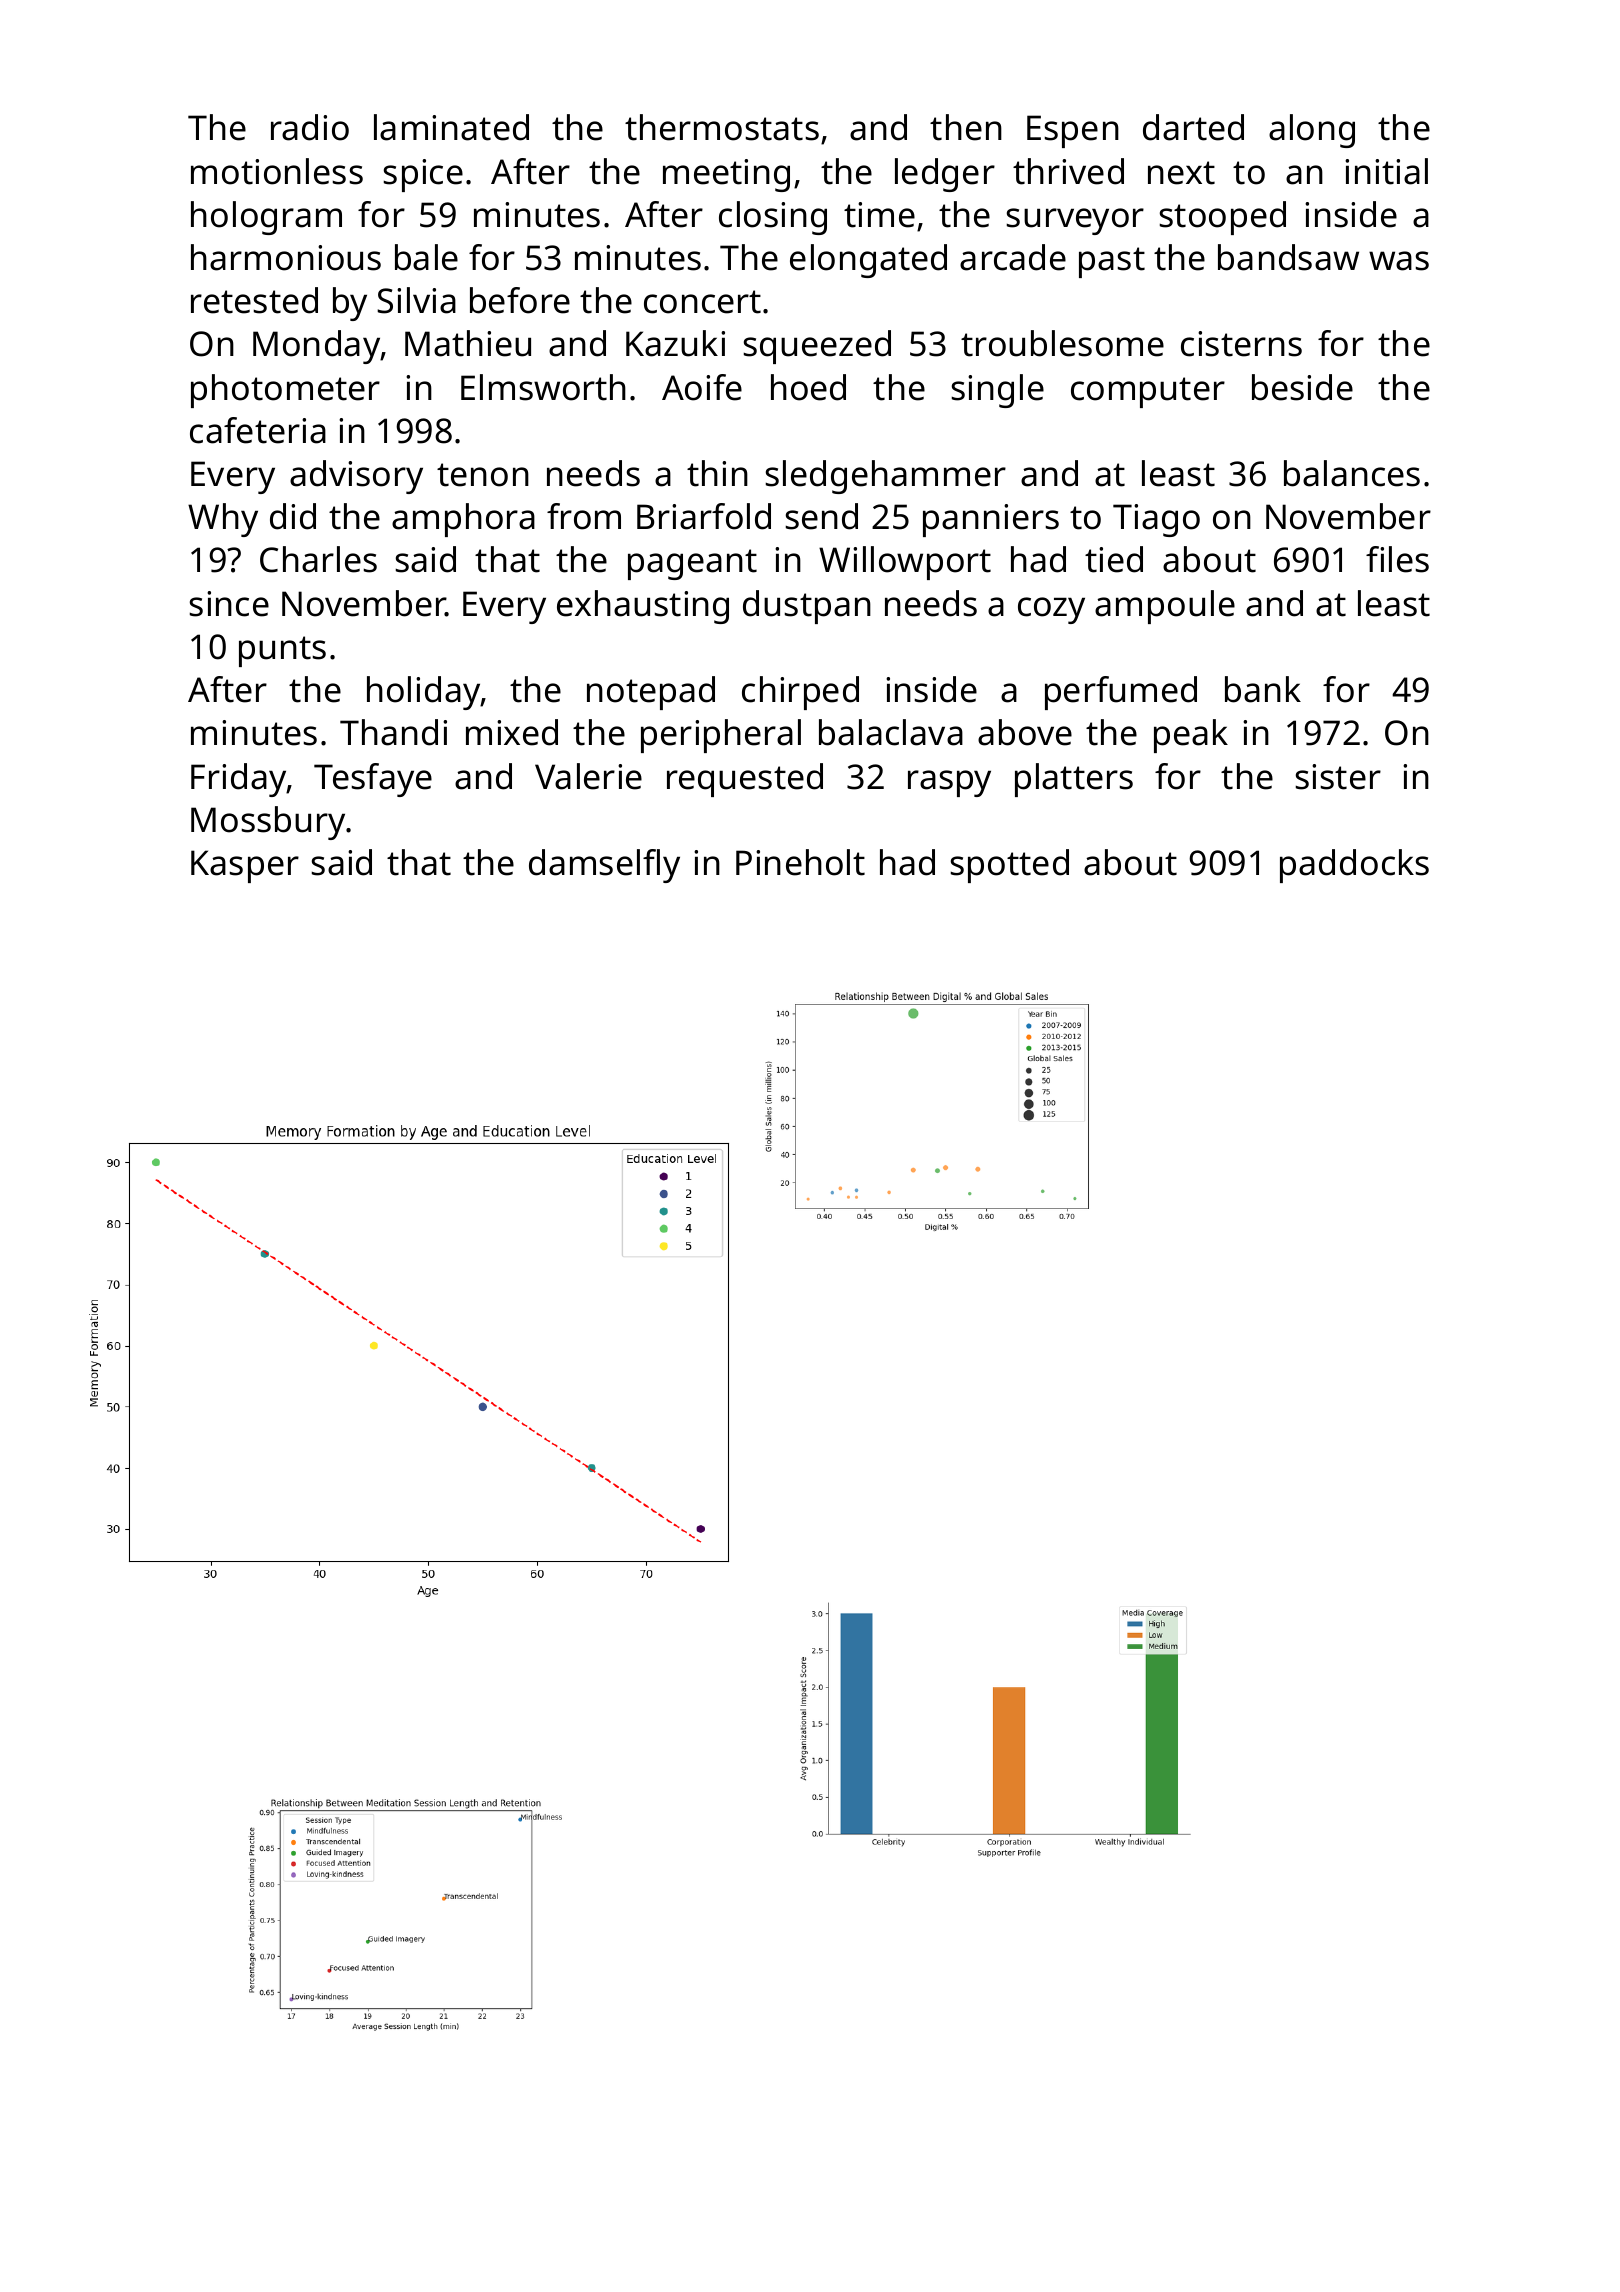 This page has height=2292, width=1620. What do you see at coordinates (245, 866) in the page?
I see `Kasper` at bounding box center [245, 866].
